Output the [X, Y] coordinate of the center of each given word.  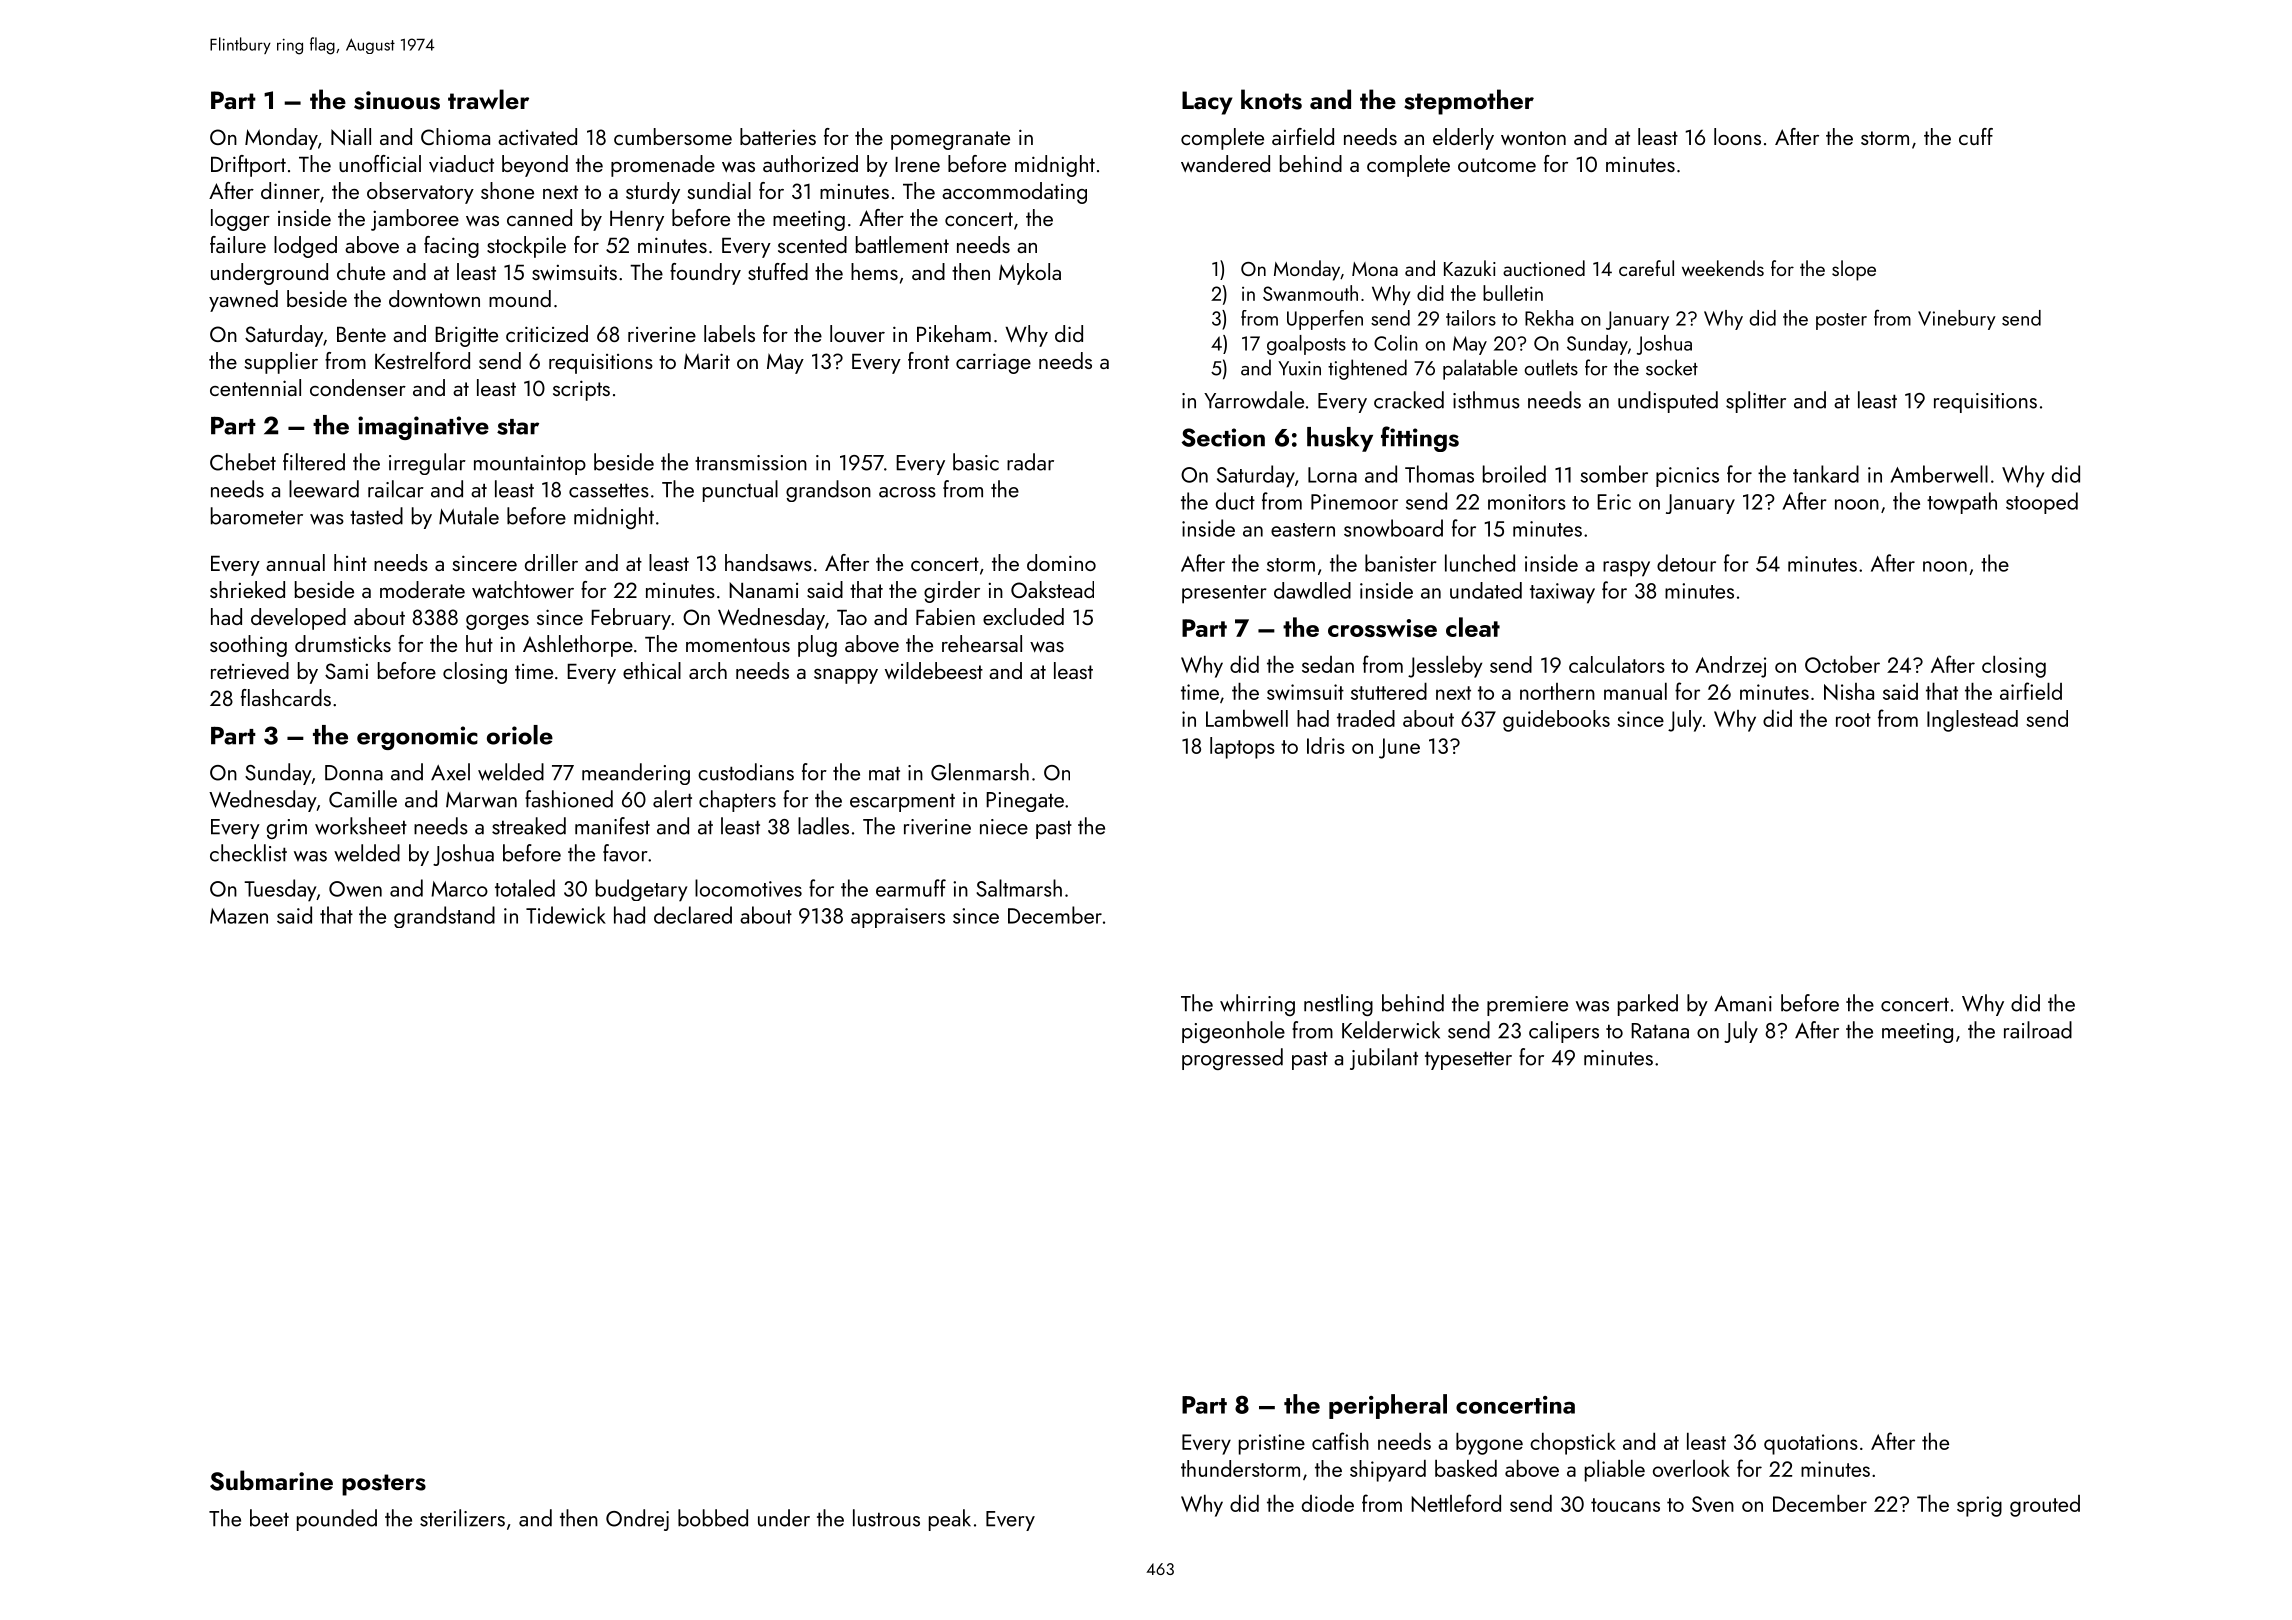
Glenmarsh [980, 772]
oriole [520, 735]
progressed [1232, 1059]
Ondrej [637, 1520]
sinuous [397, 100]
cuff [1976, 136]
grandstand [444, 917]
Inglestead [1972, 721]
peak [950, 1520]
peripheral [1388, 1406]
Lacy [1207, 103]
